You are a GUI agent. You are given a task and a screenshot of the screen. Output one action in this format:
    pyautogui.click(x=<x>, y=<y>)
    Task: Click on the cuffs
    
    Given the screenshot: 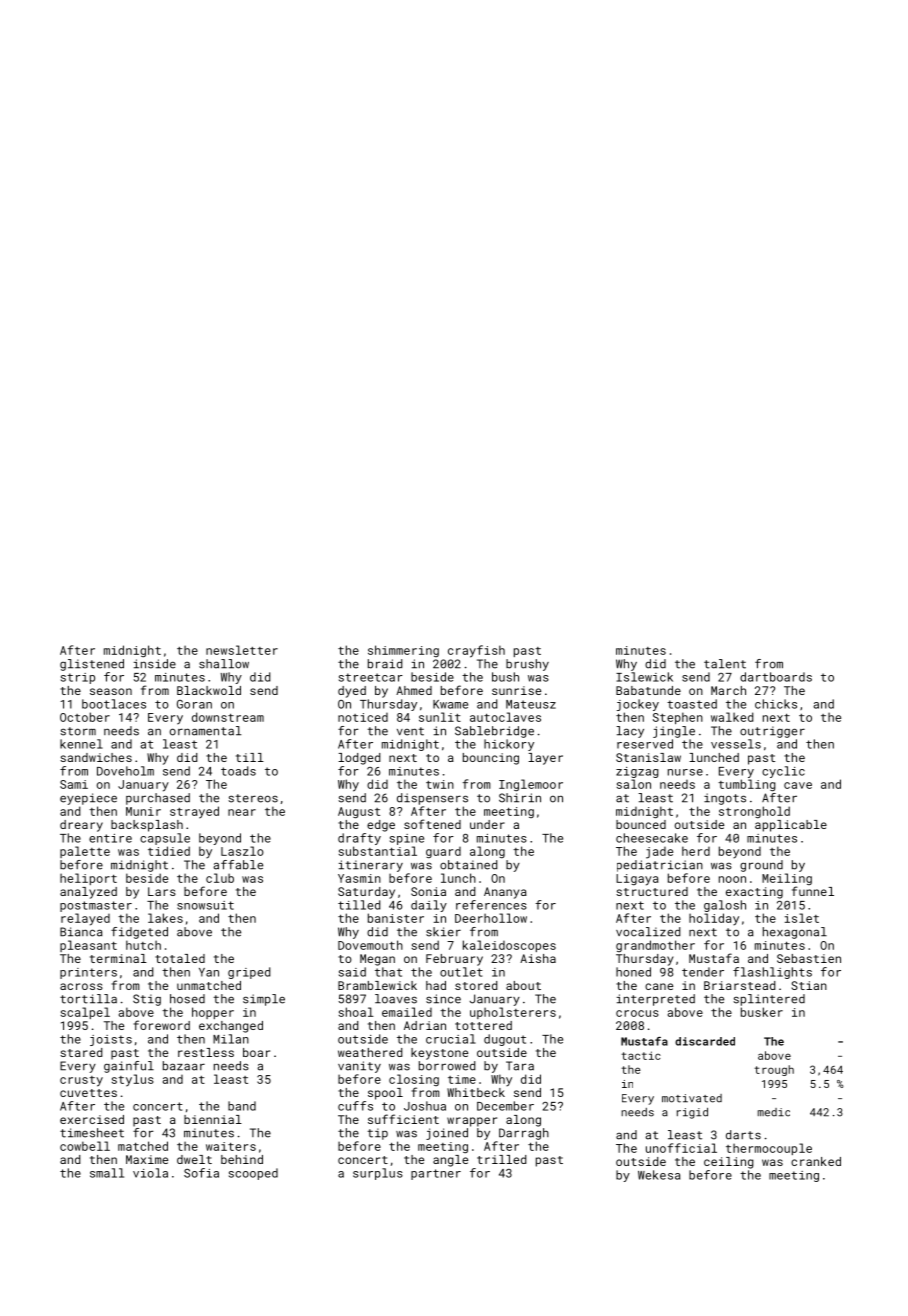 What is the action you would take?
    pyautogui.click(x=355, y=1106)
